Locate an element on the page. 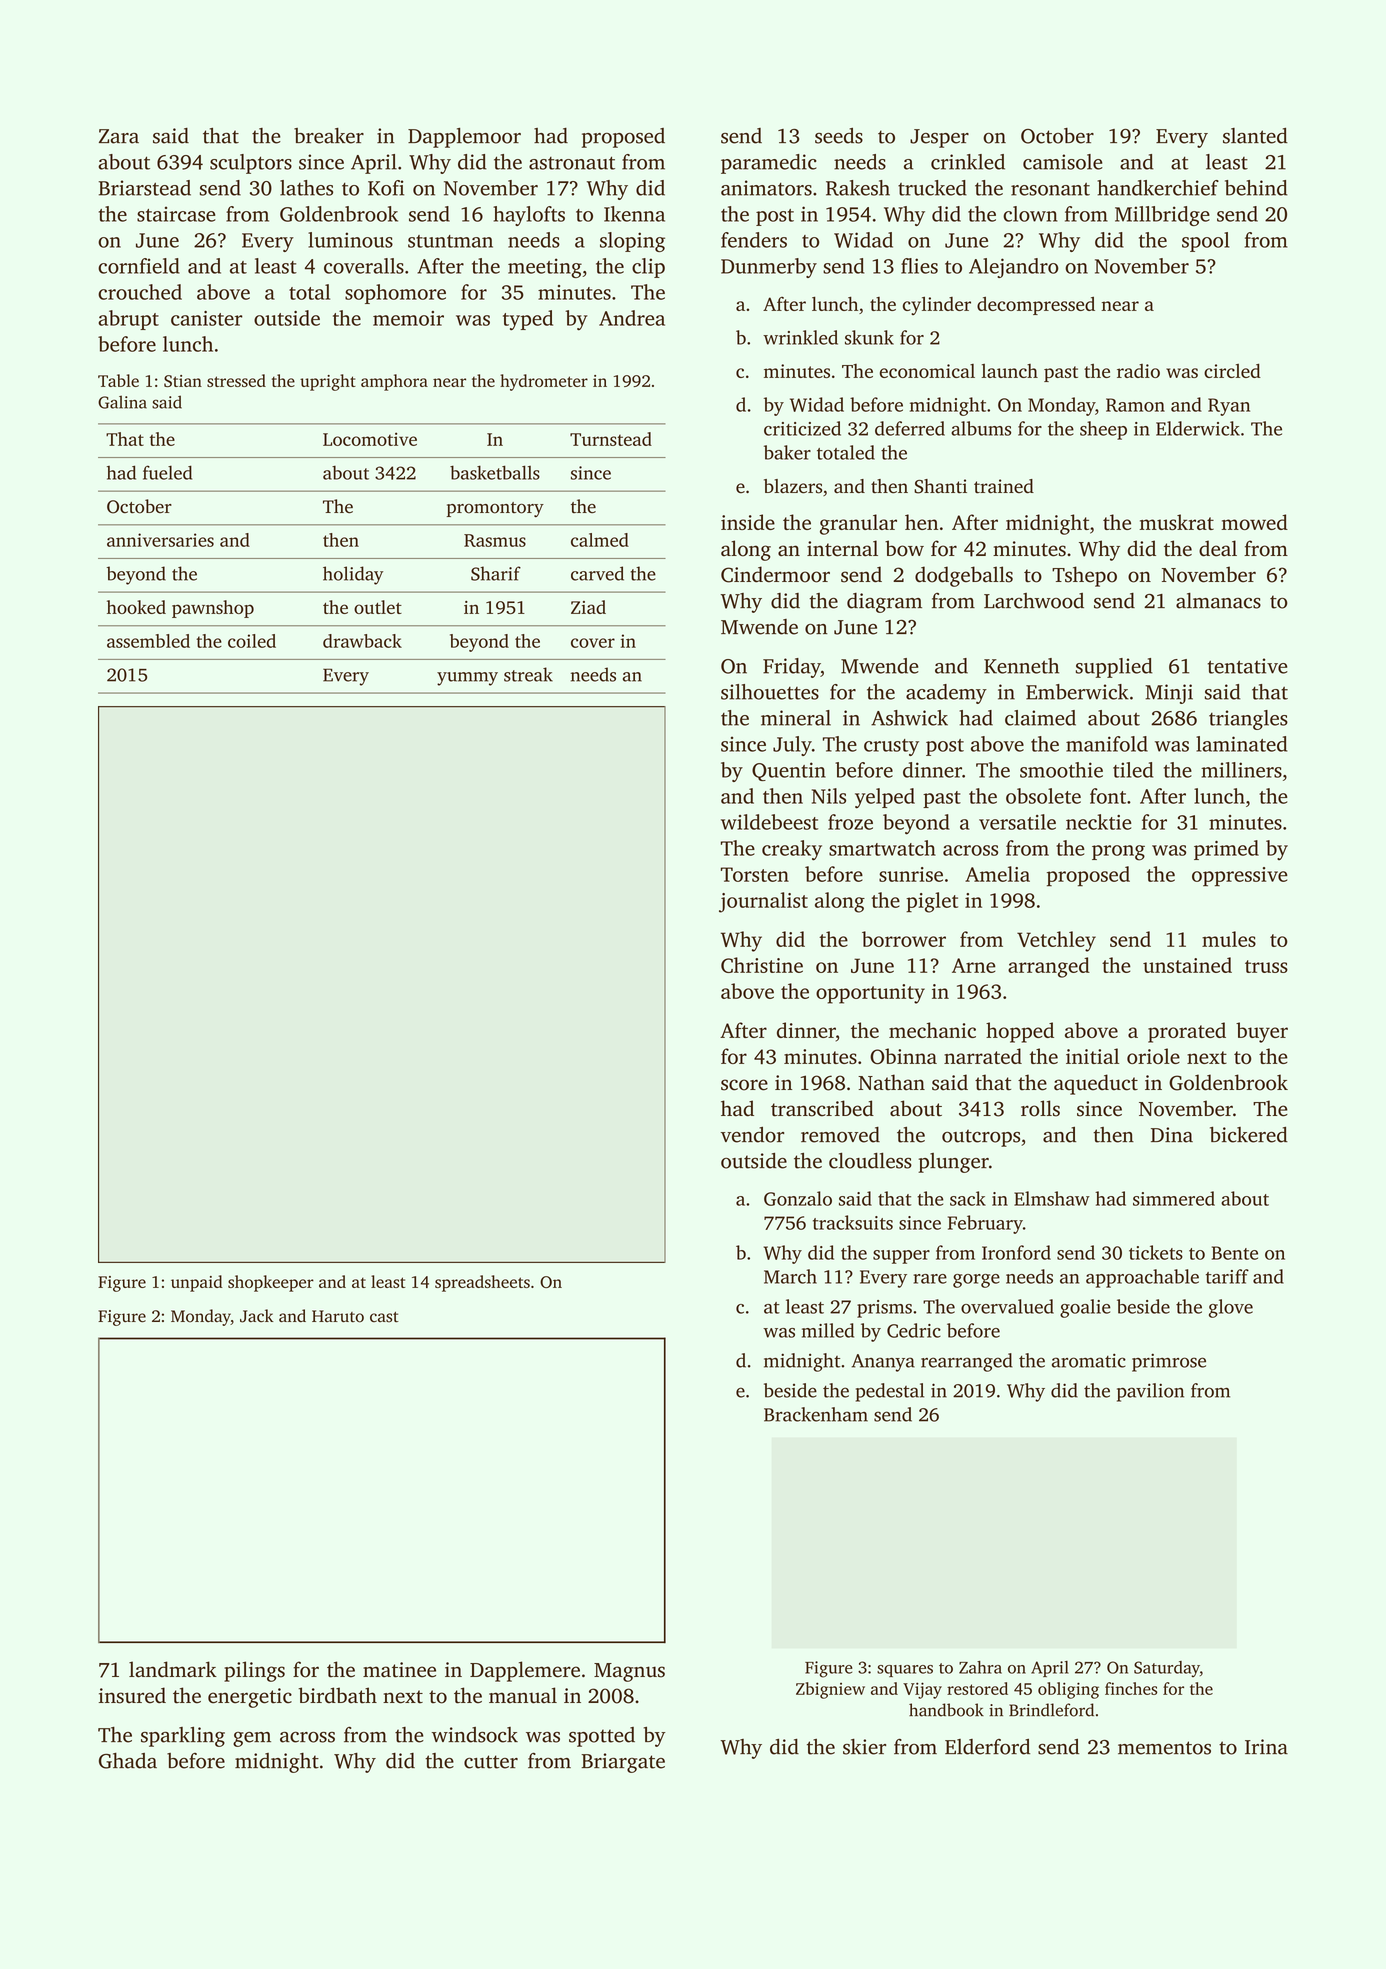 The height and width of the page is (1969, 1386). baker is located at coordinates (787, 452).
